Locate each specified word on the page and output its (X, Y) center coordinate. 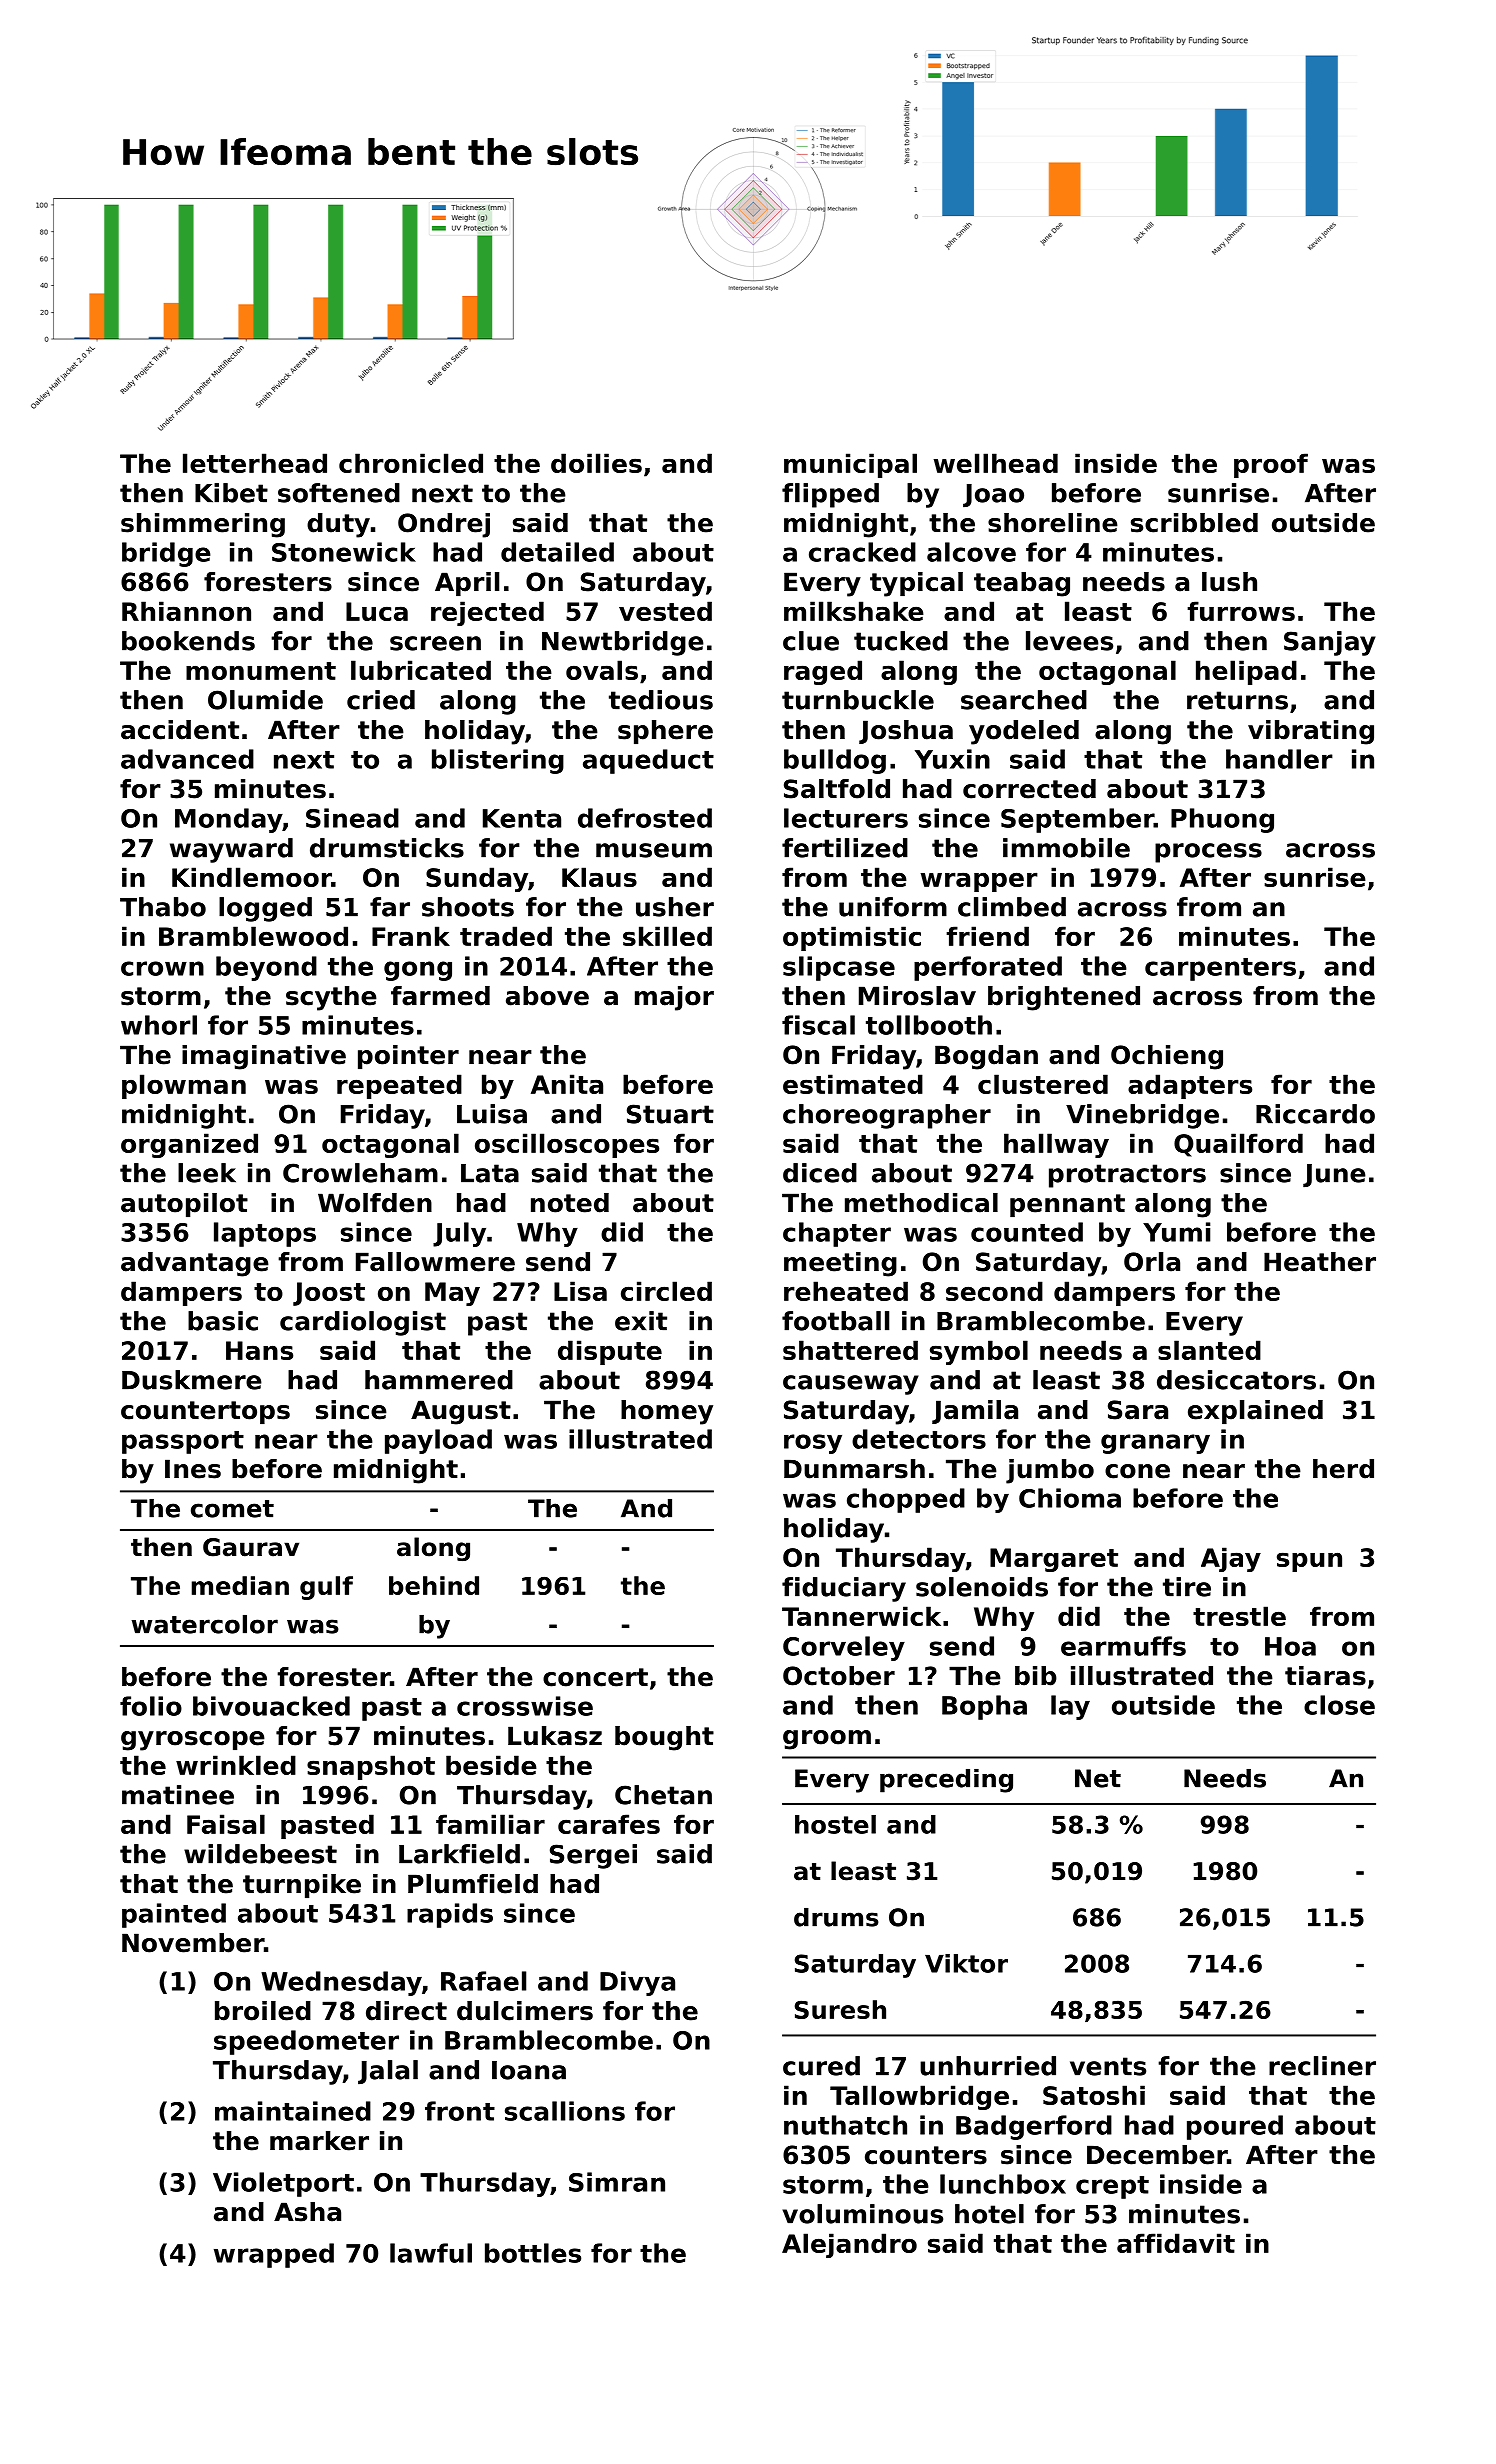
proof (1271, 465)
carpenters (1220, 969)
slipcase (839, 968)
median (240, 1585)
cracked (862, 552)
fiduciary (844, 1589)
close (1339, 1705)
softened (339, 493)
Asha (307, 2212)
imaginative (264, 1057)
